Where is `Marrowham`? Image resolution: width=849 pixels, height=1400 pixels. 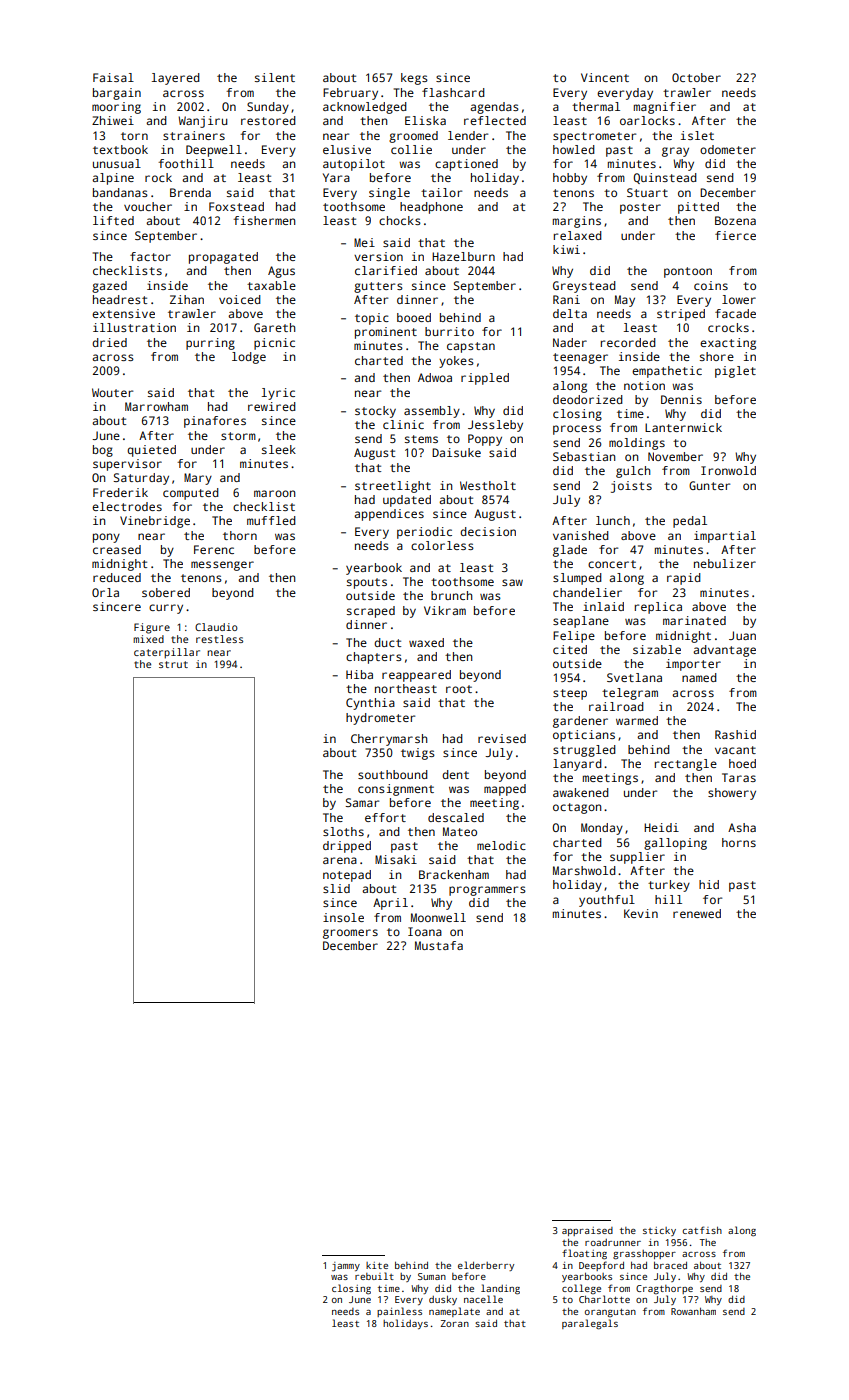 Marrowham is located at coordinates (156, 406).
